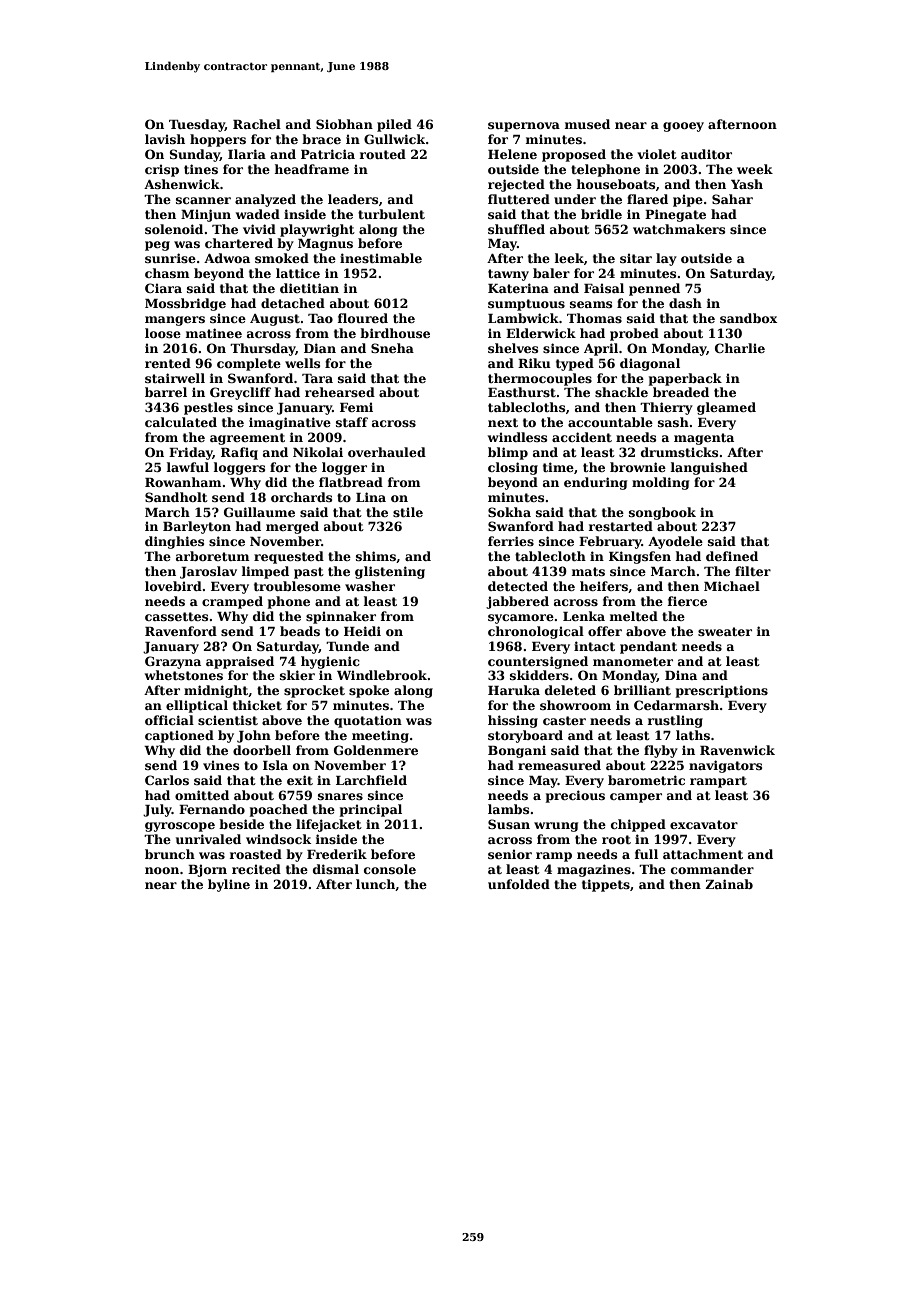 The height and width of the page is (1314, 924). What do you see at coordinates (240, 662) in the page?
I see `appraised` at bounding box center [240, 662].
